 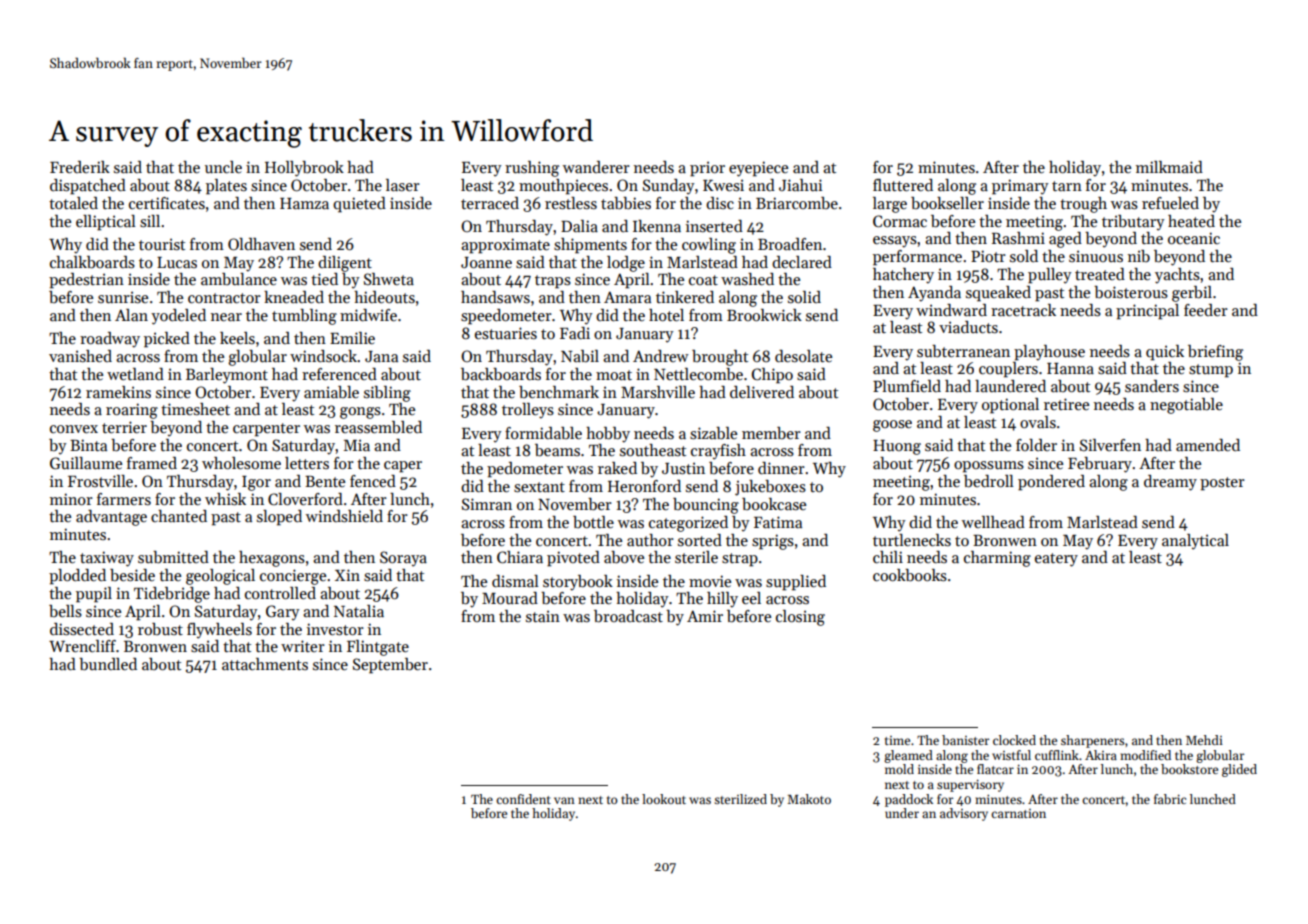 I want to click on reassembled, so click(x=378, y=427).
